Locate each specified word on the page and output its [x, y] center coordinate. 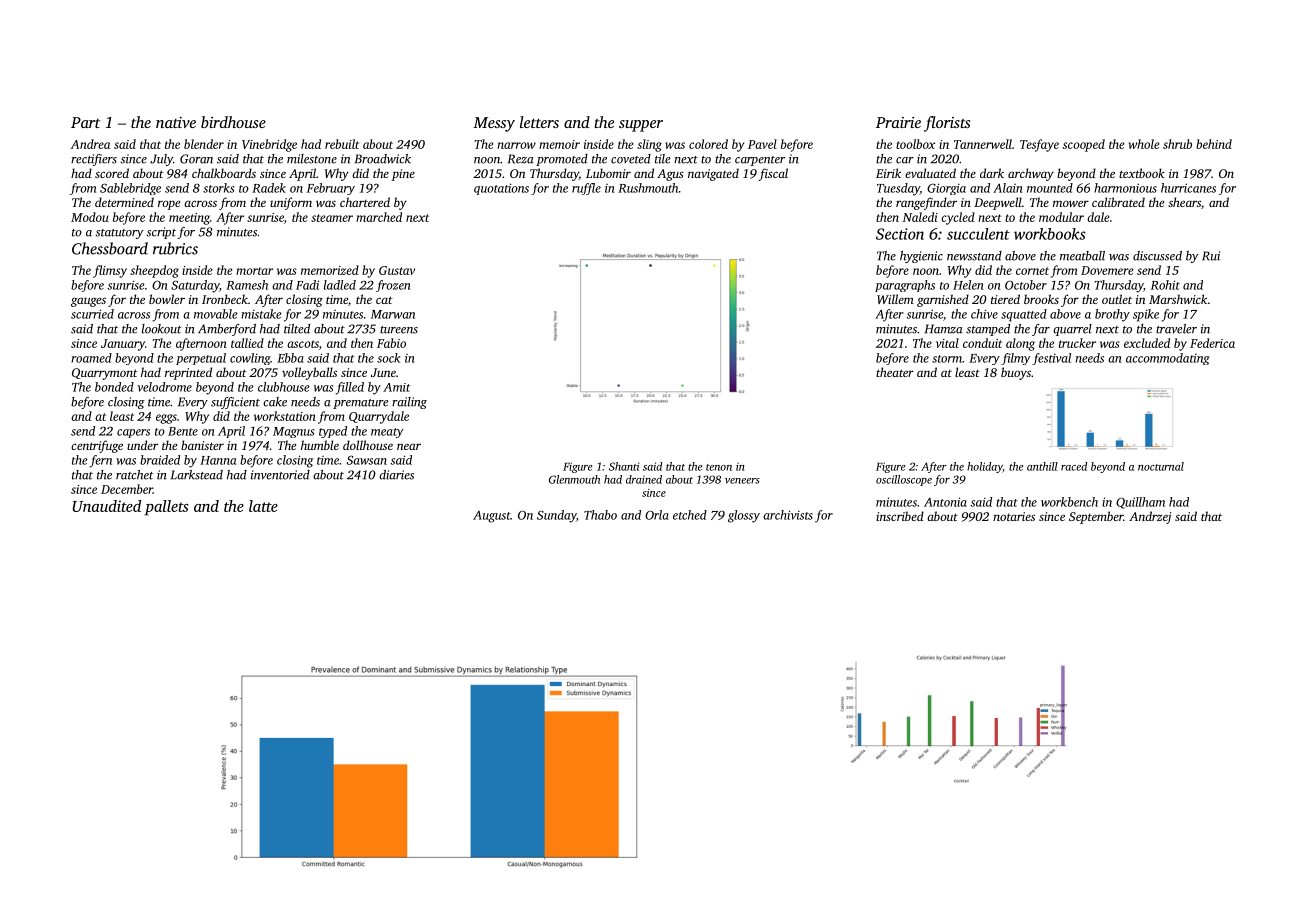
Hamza [944, 329]
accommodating [1168, 359]
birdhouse [233, 122]
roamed [91, 358]
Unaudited [107, 506]
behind [1214, 144]
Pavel [762, 144]
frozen [393, 286]
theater [895, 372]
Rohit [1165, 285]
